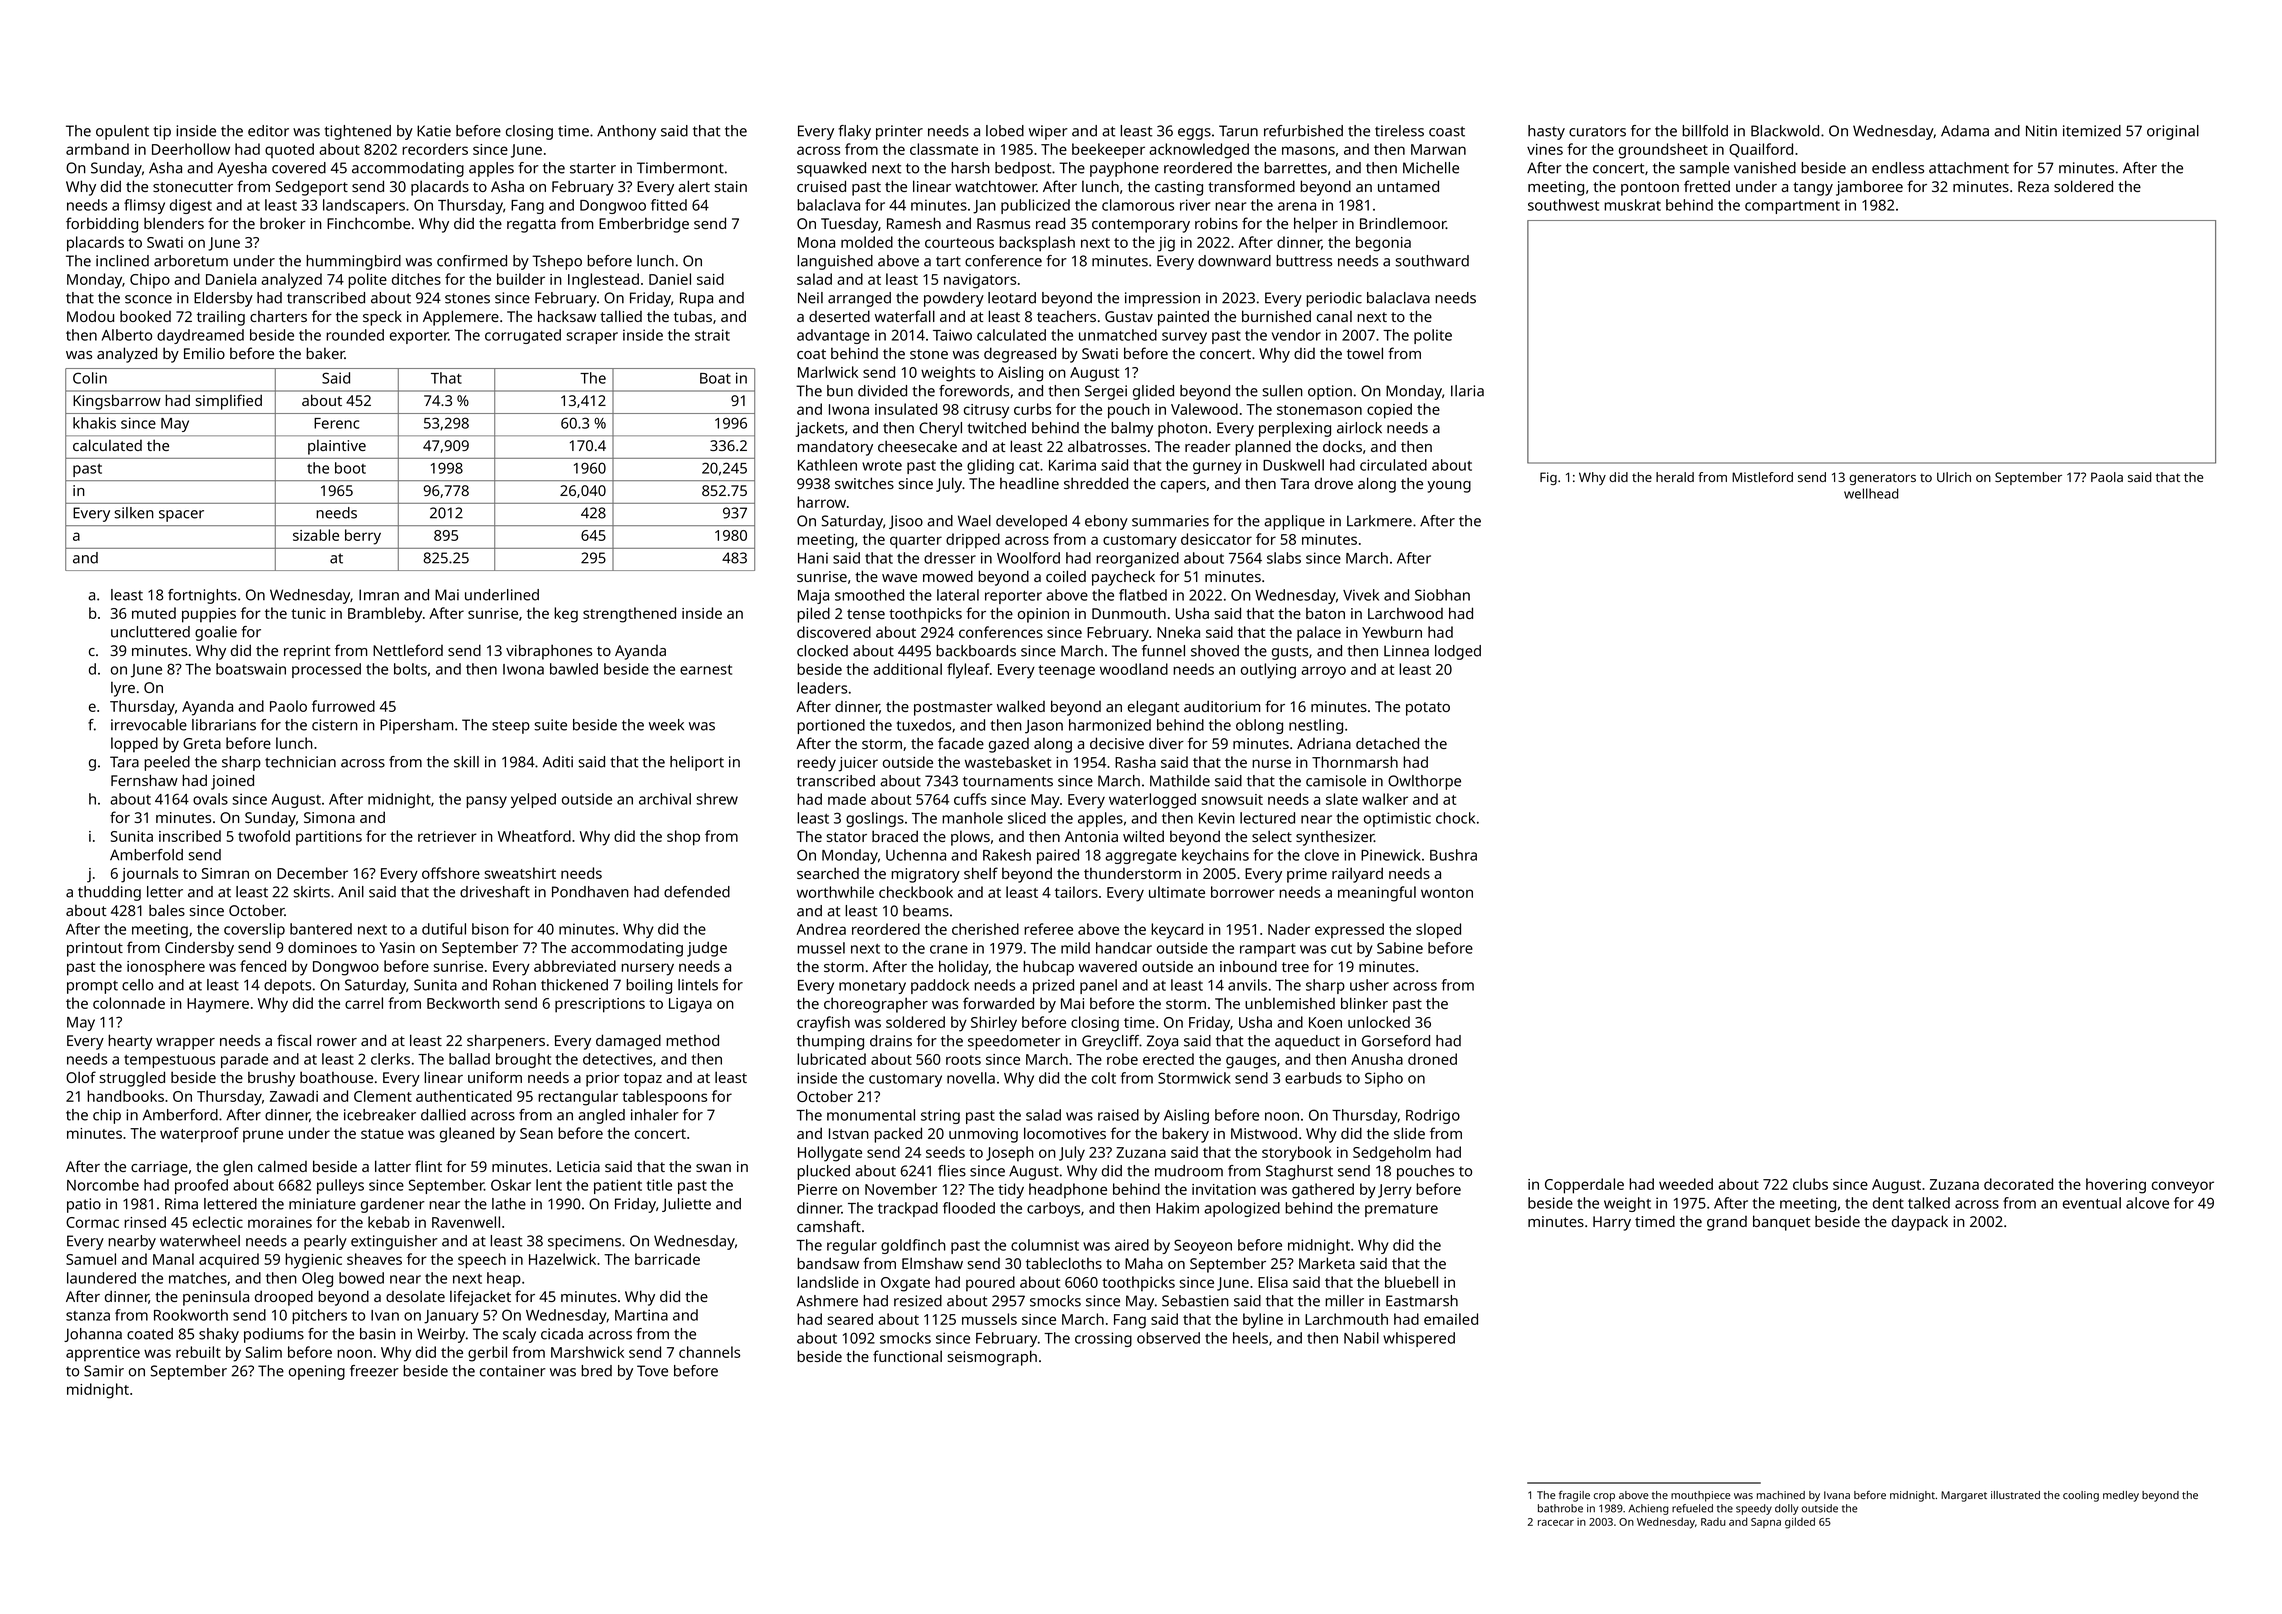 This document has height=1614, width=2282. Describe the element at coordinates (1250, 1338) in the document. I see `heels` at that location.
